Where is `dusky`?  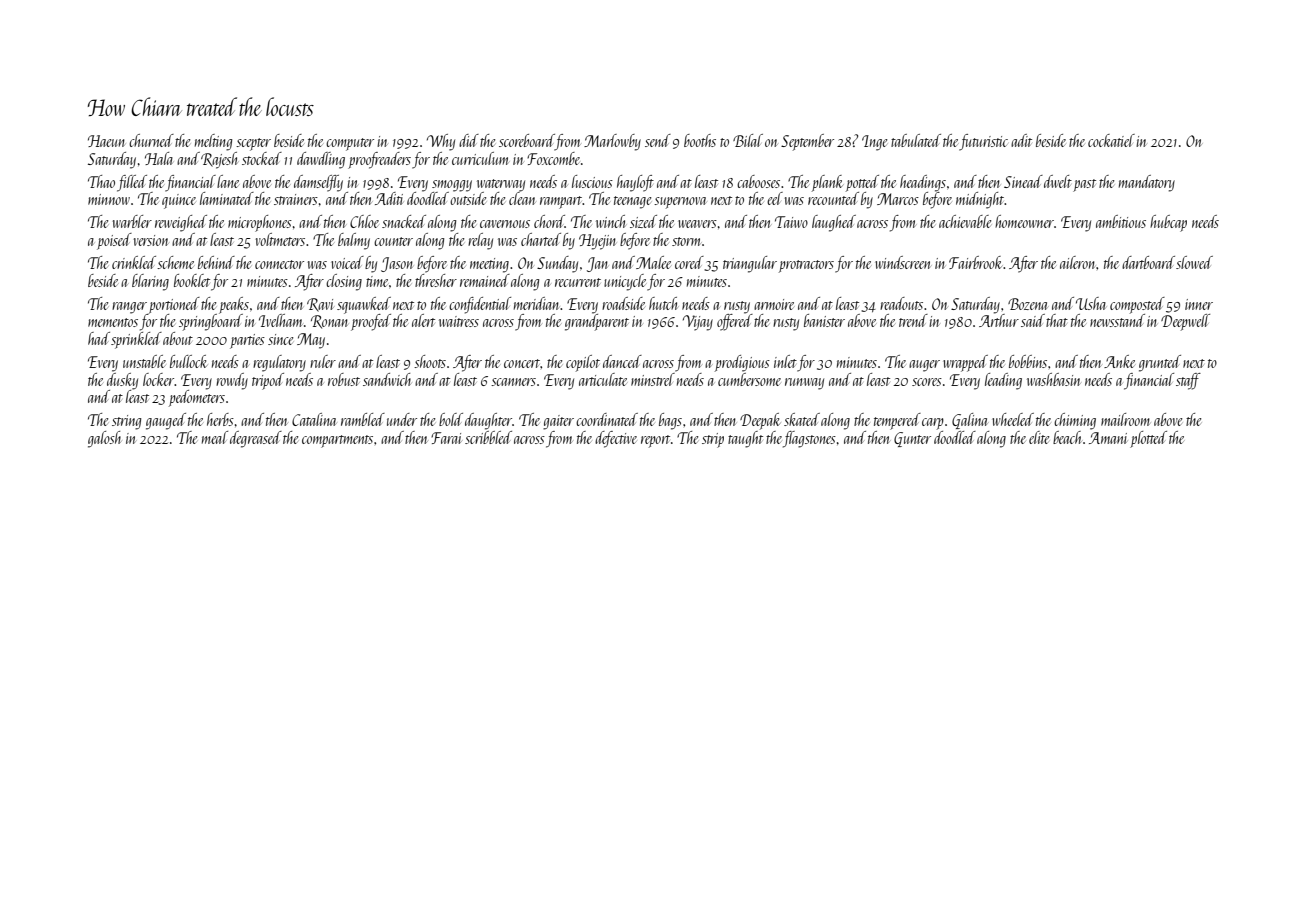
dusky is located at coordinates (122, 381).
